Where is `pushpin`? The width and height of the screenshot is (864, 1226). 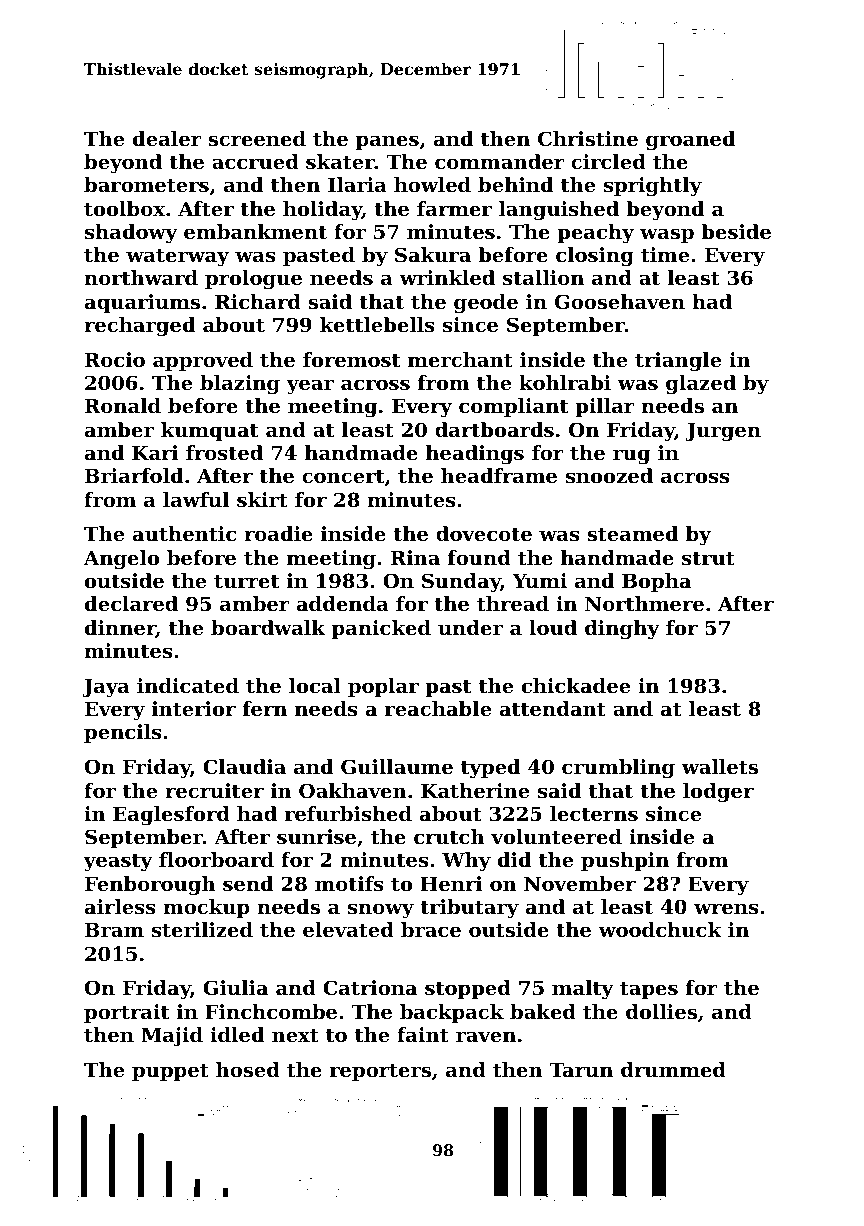 pushpin is located at coordinates (625, 861).
